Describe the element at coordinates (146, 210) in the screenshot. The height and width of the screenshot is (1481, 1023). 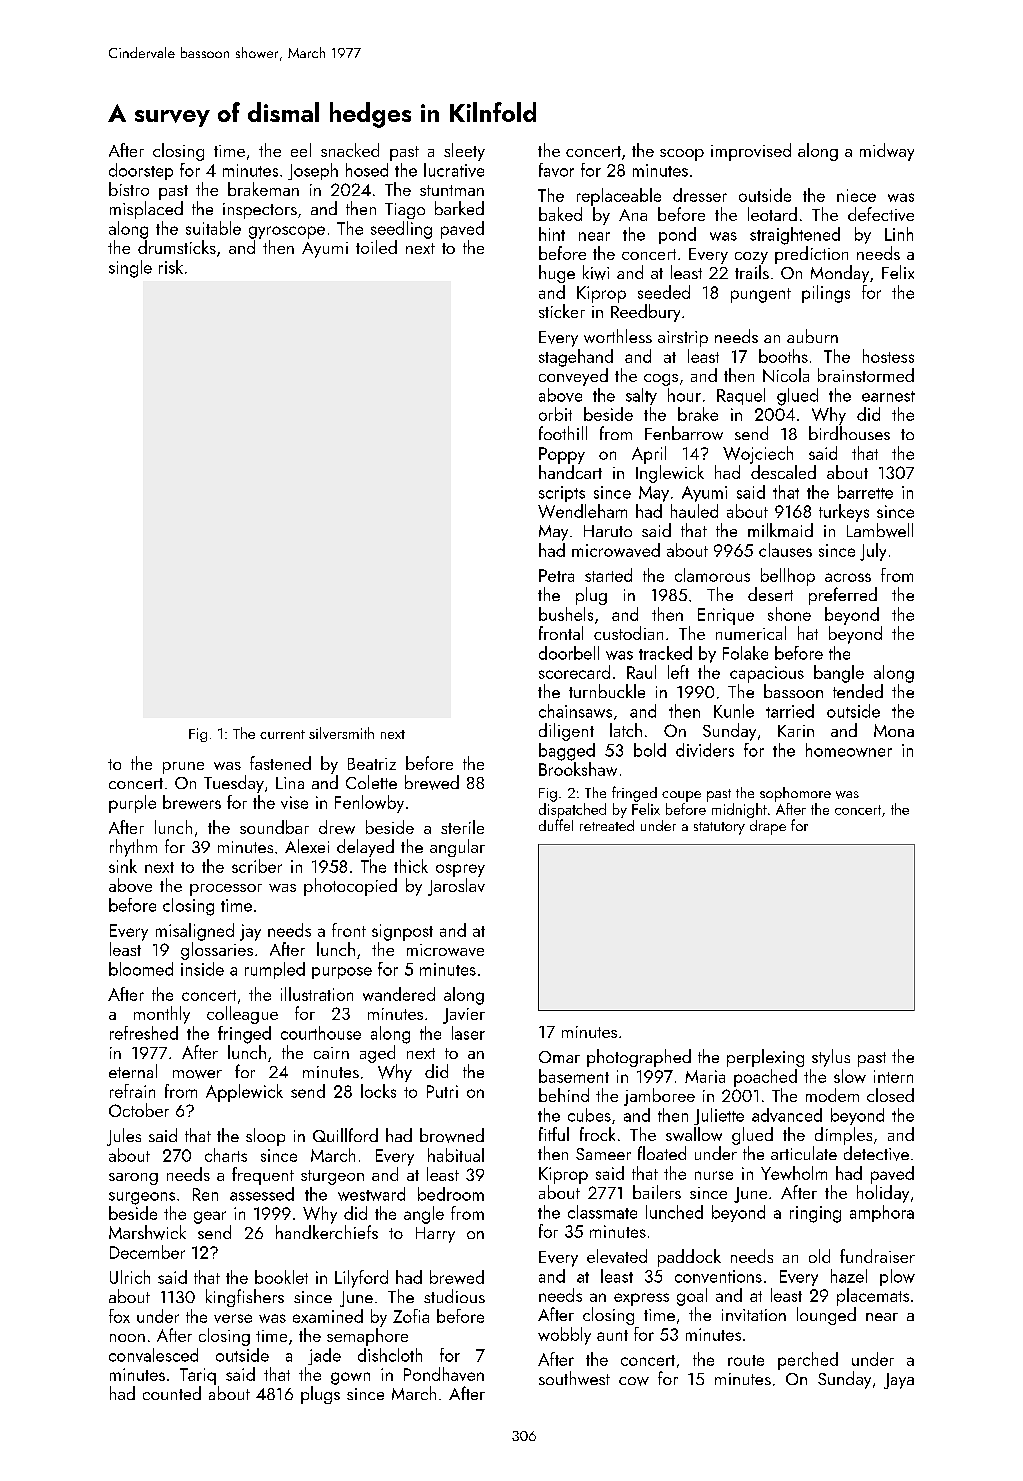
I see `misplaced` at that location.
